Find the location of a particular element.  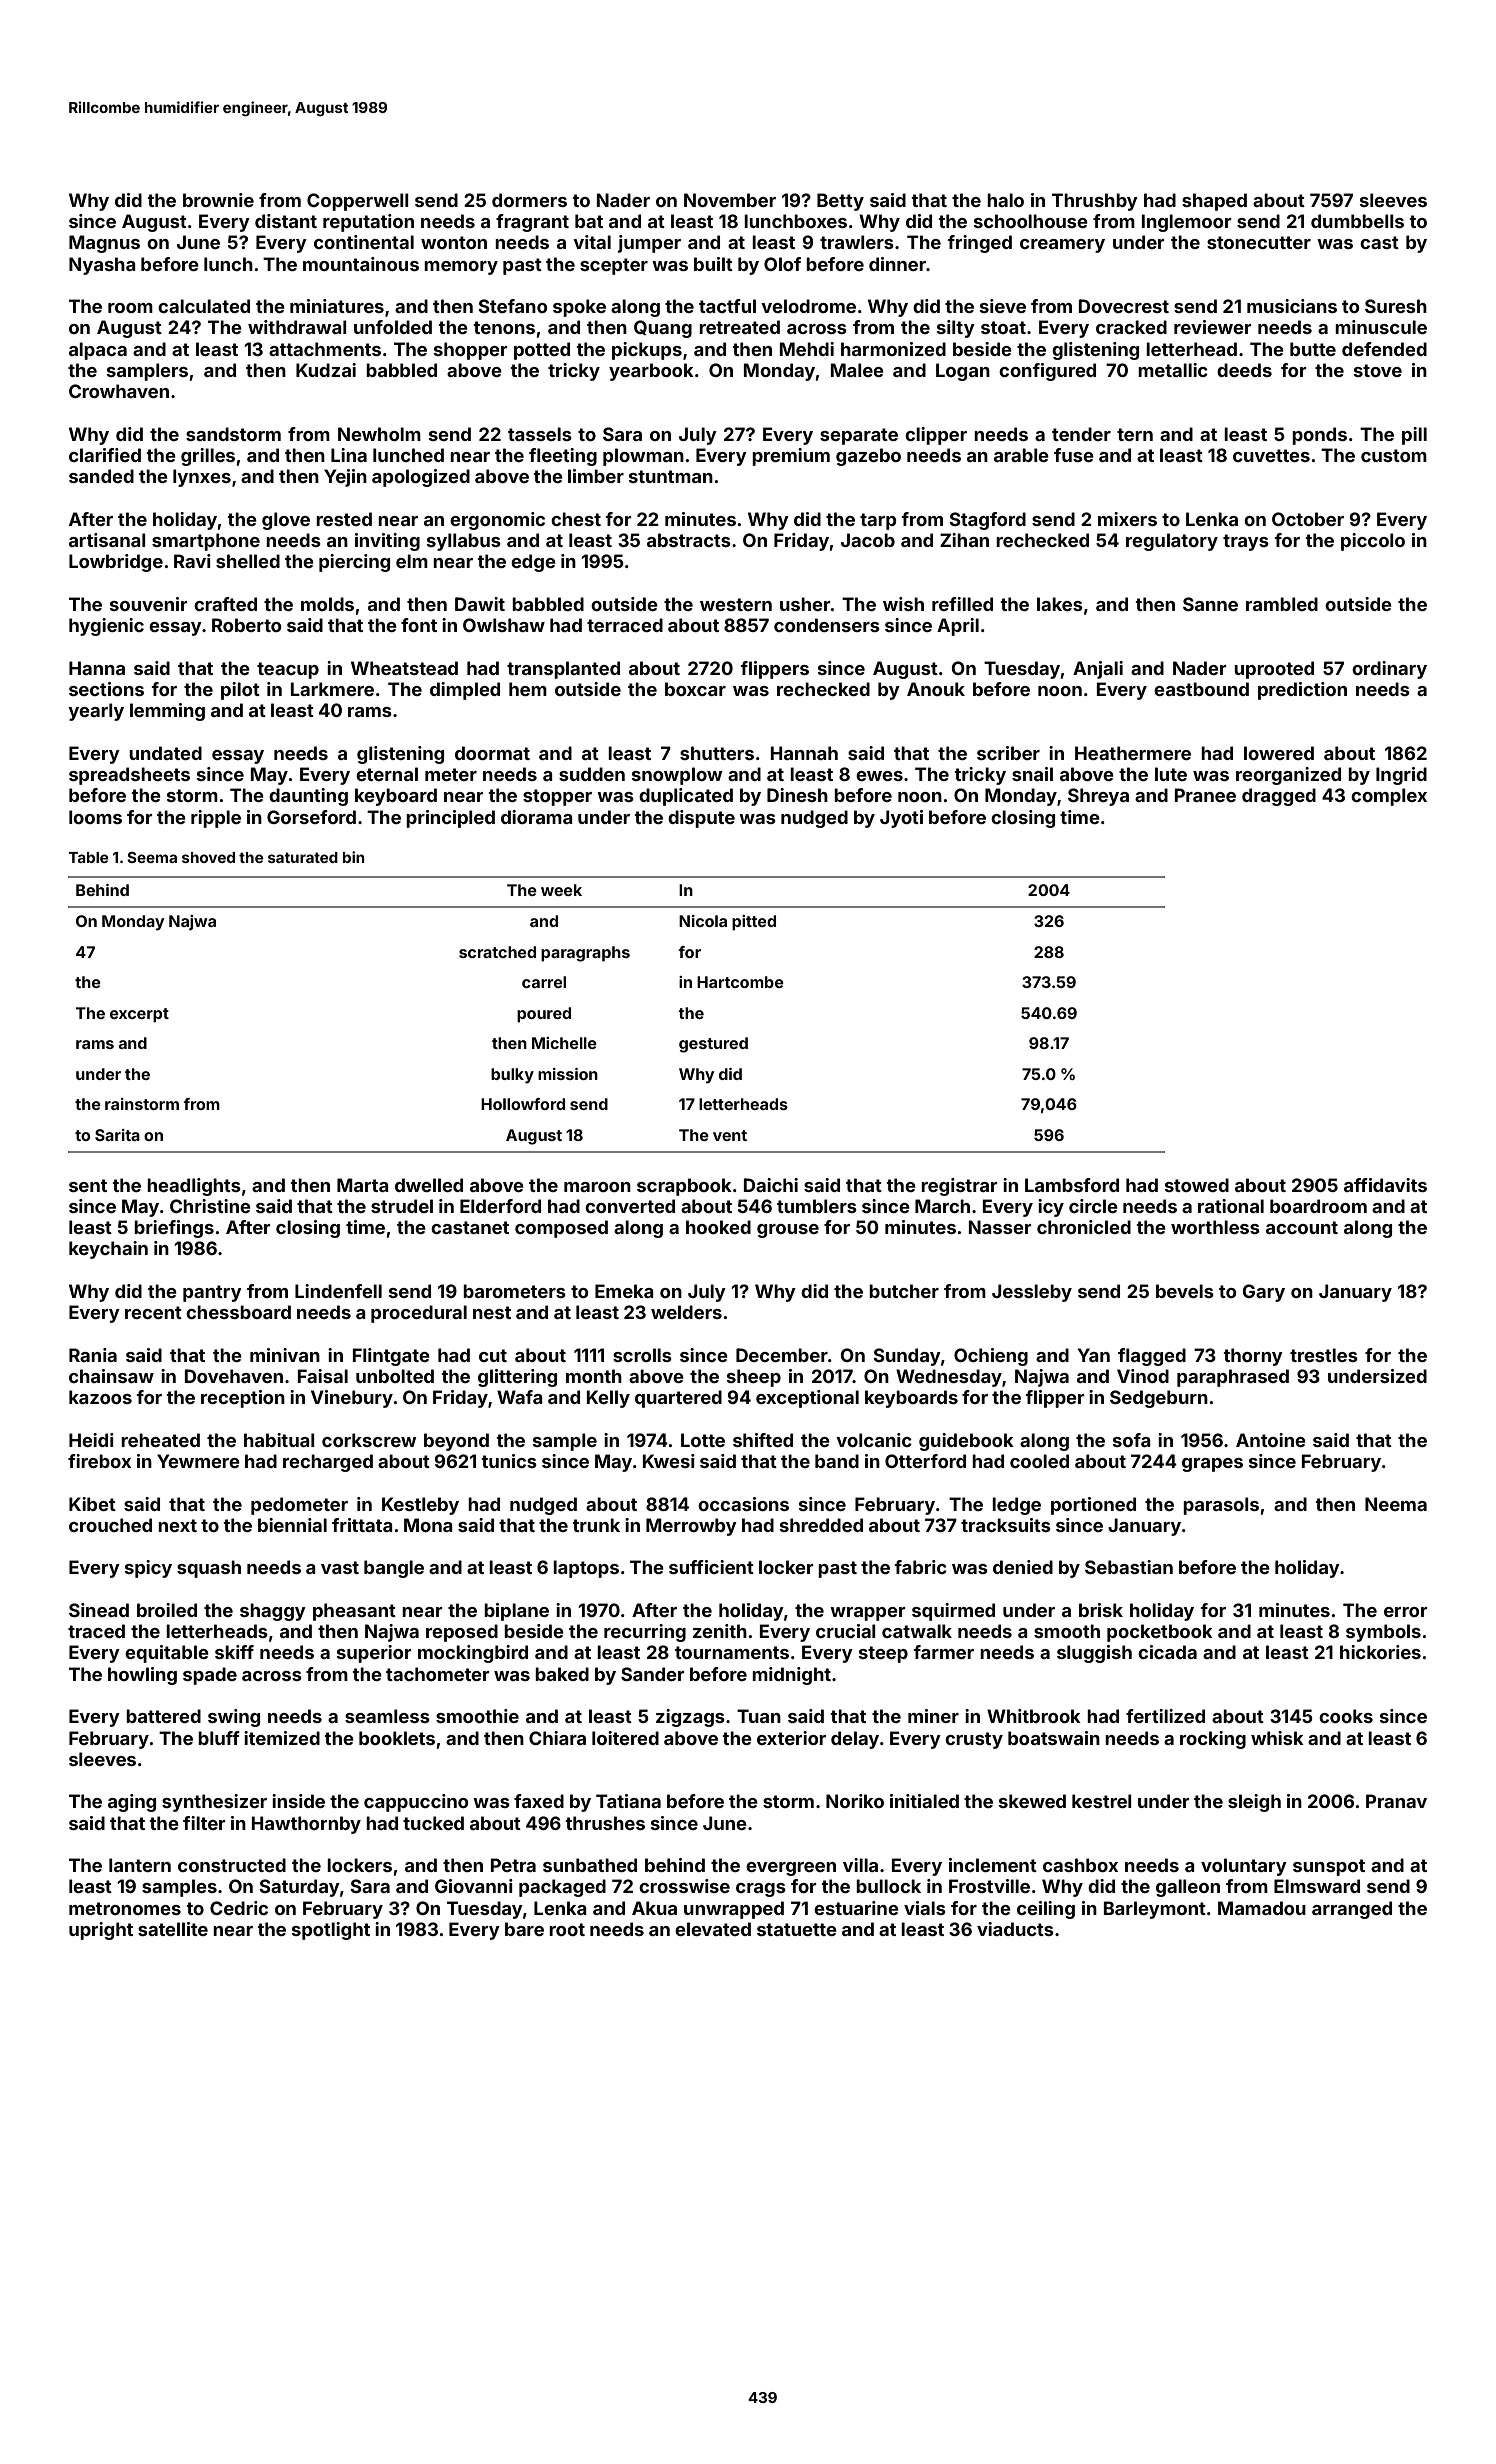

Christine is located at coordinates (210, 1206).
